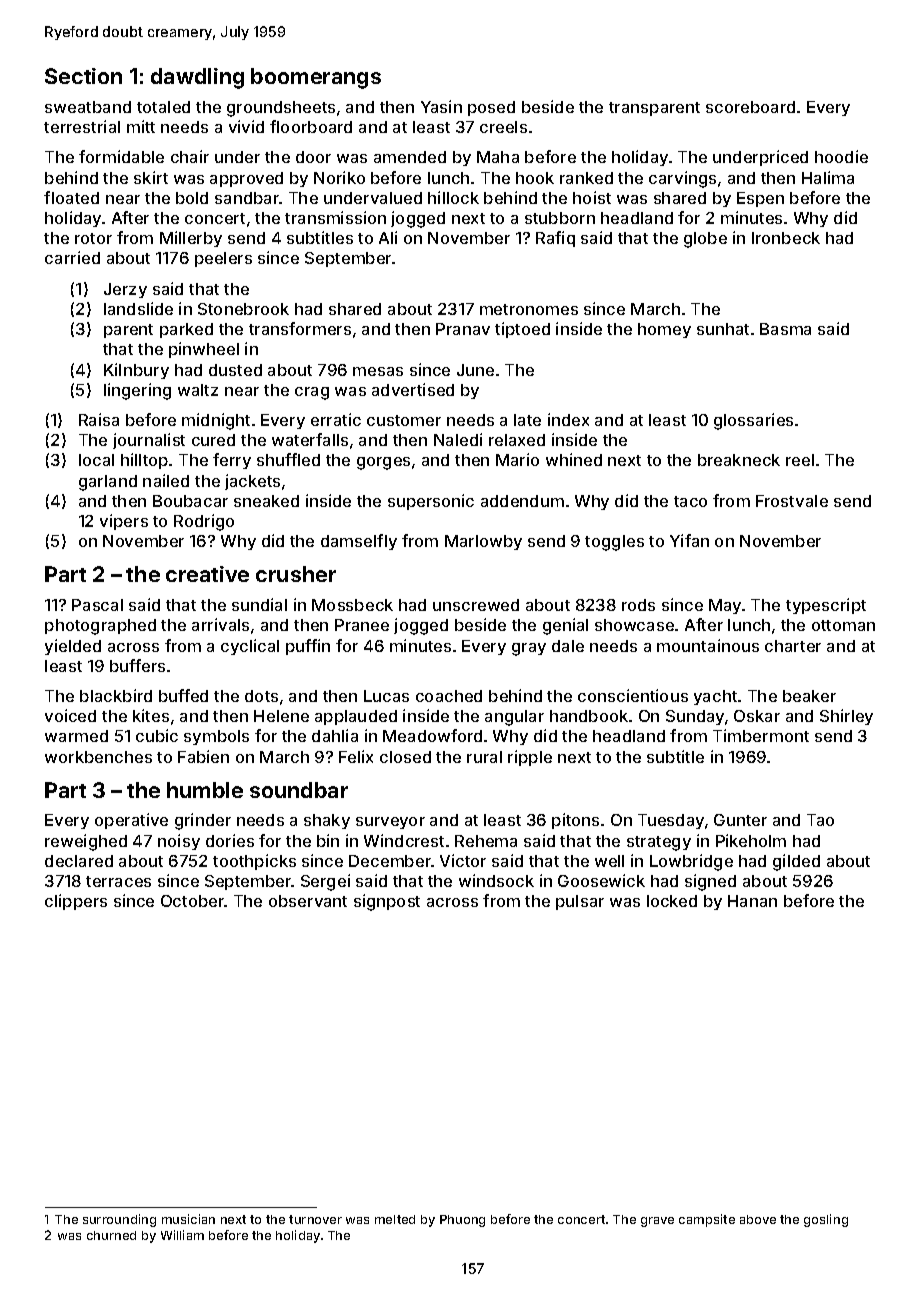 The image size is (924, 1308). I want to click on Noriko, so click(339, 177).
